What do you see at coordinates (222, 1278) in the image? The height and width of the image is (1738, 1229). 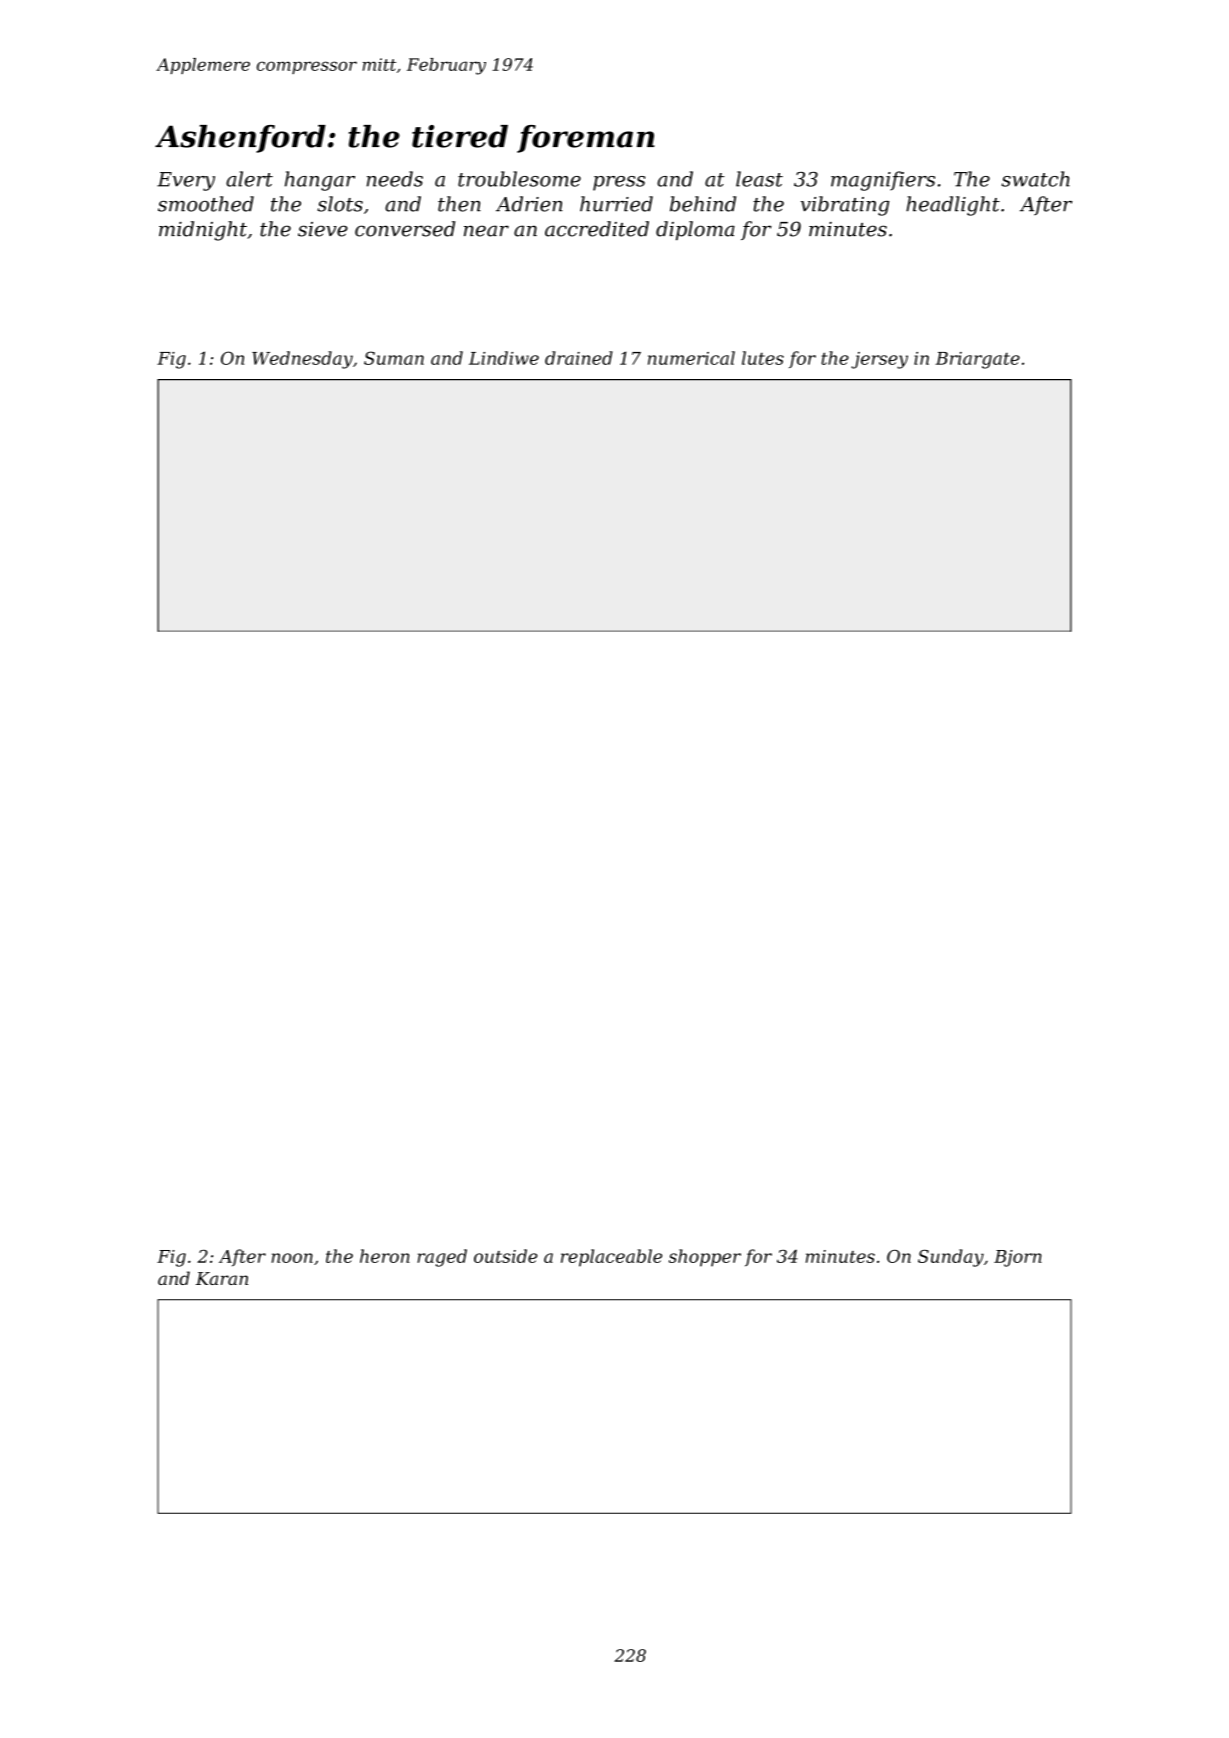 I see `Karan` at bounding box center [222, 1278].
